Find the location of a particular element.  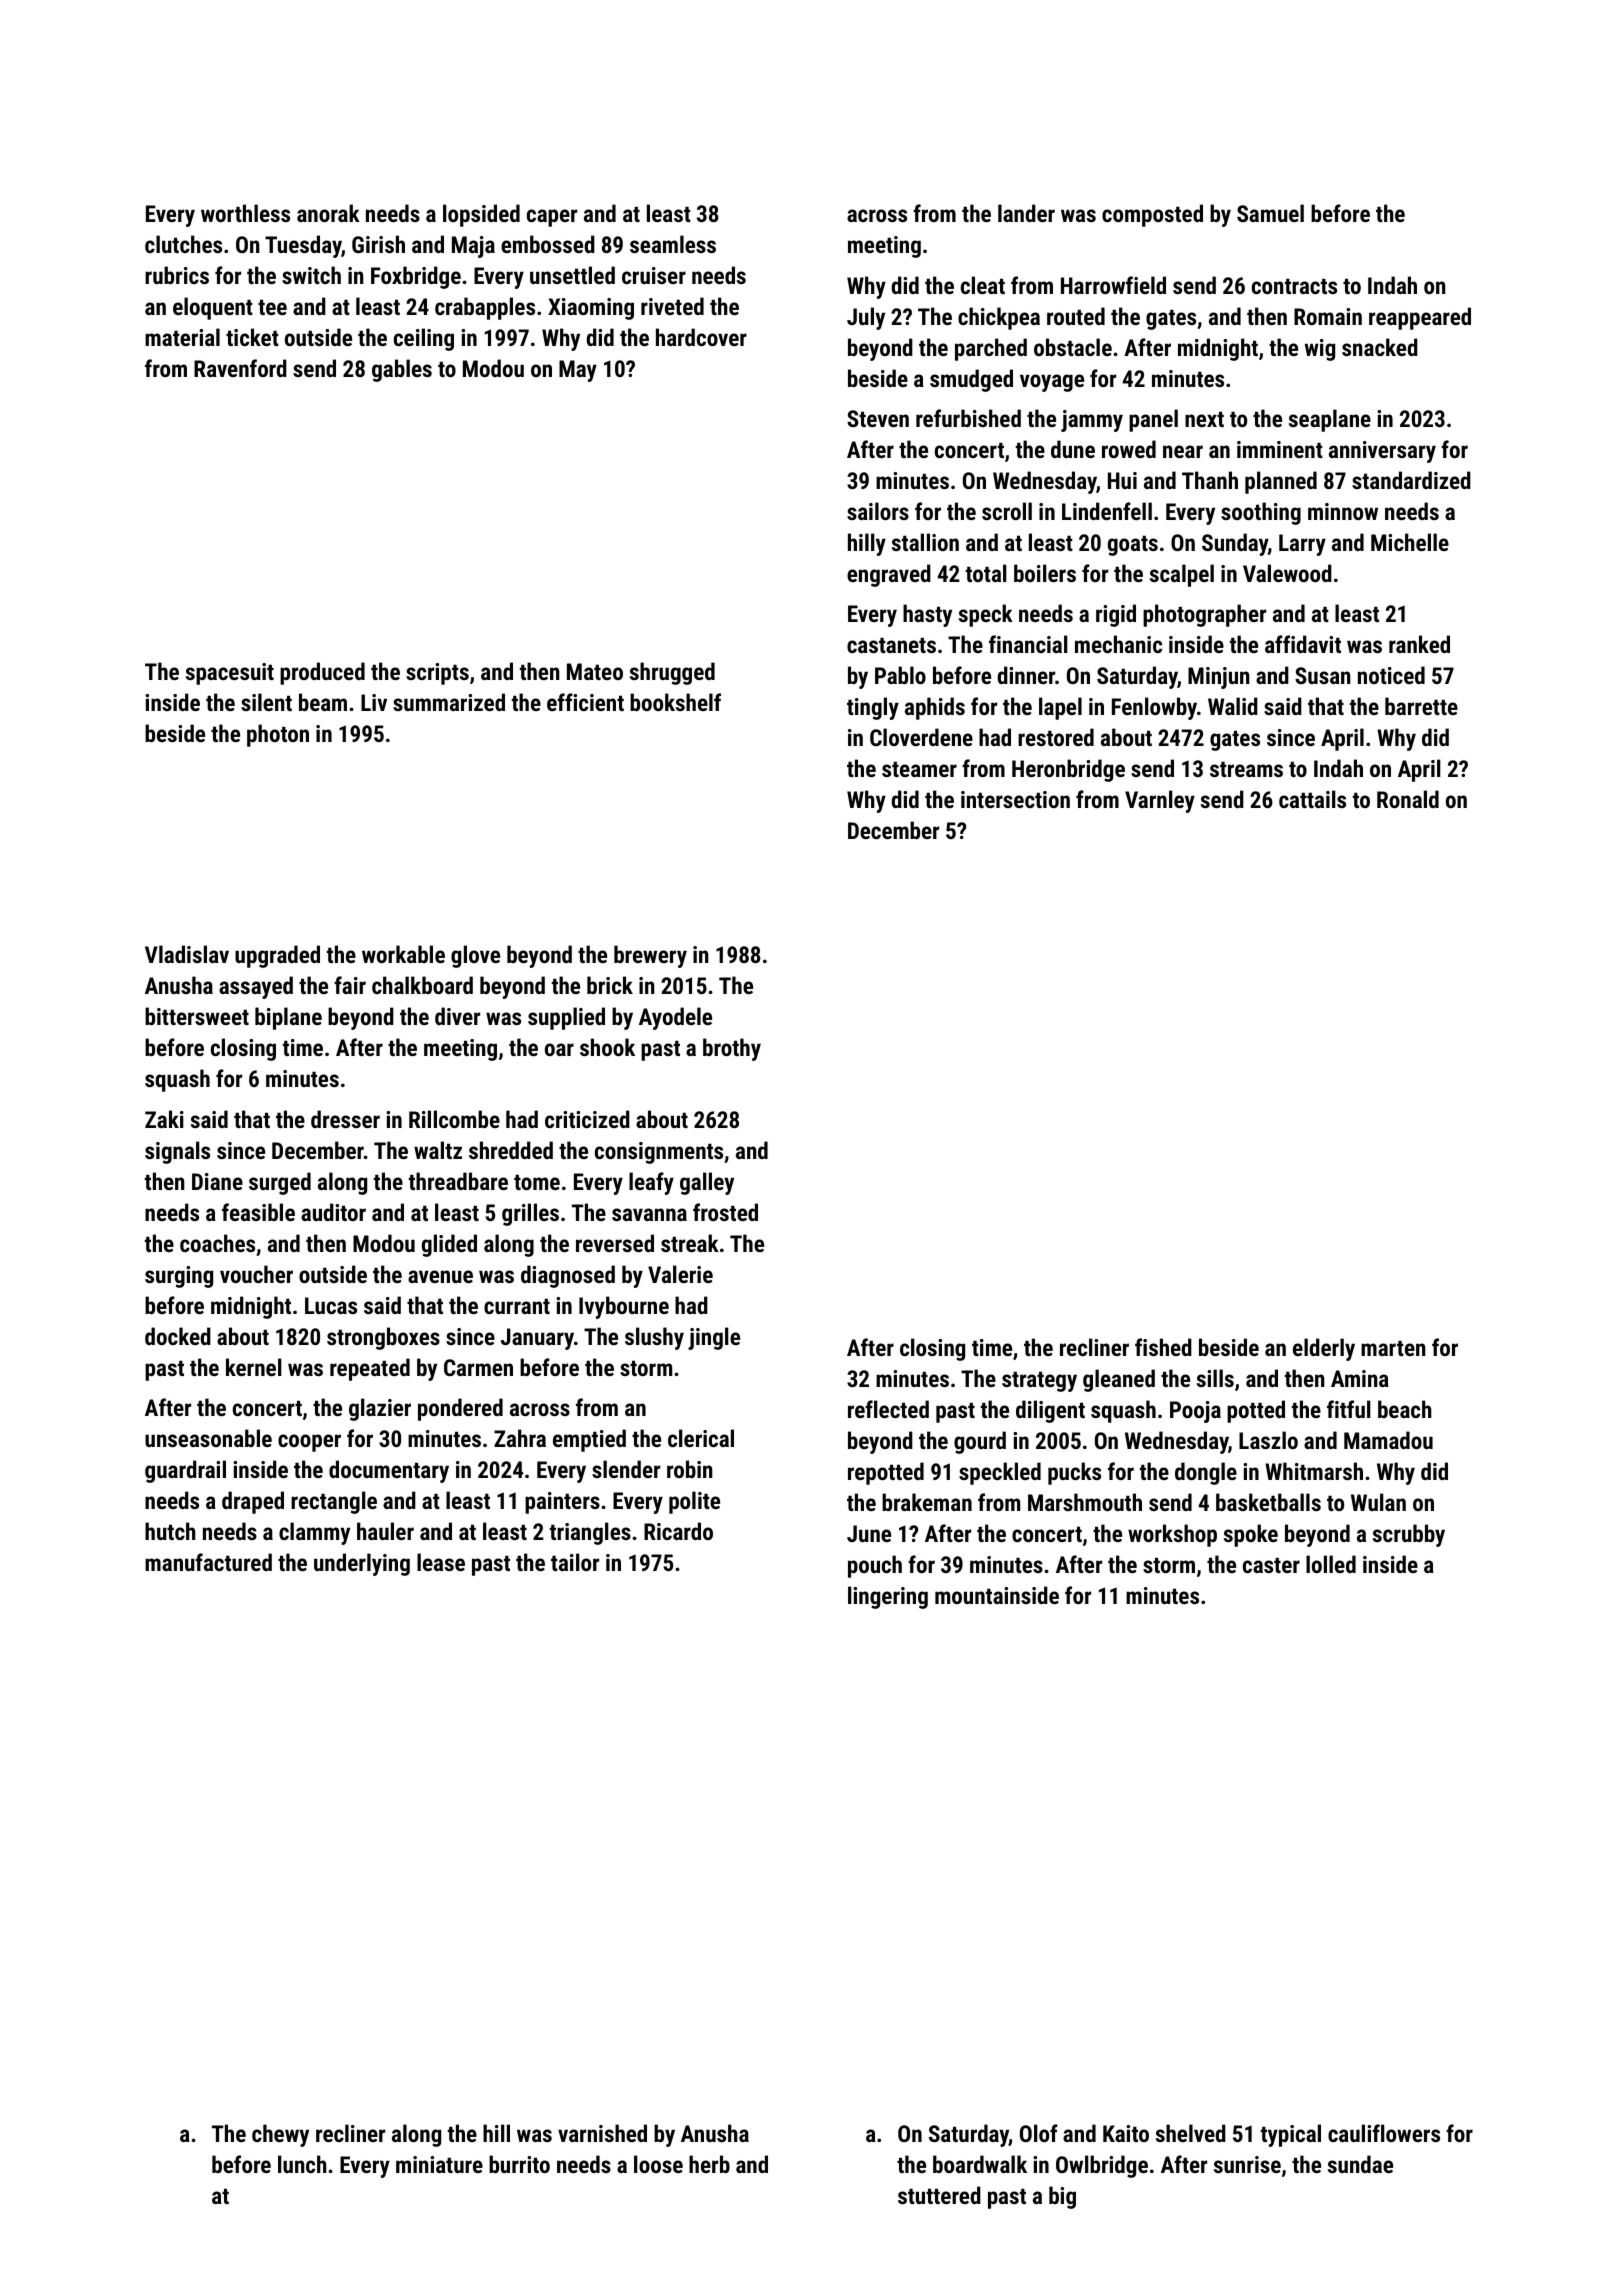

chewy is located at coordinates (280, 2135).
